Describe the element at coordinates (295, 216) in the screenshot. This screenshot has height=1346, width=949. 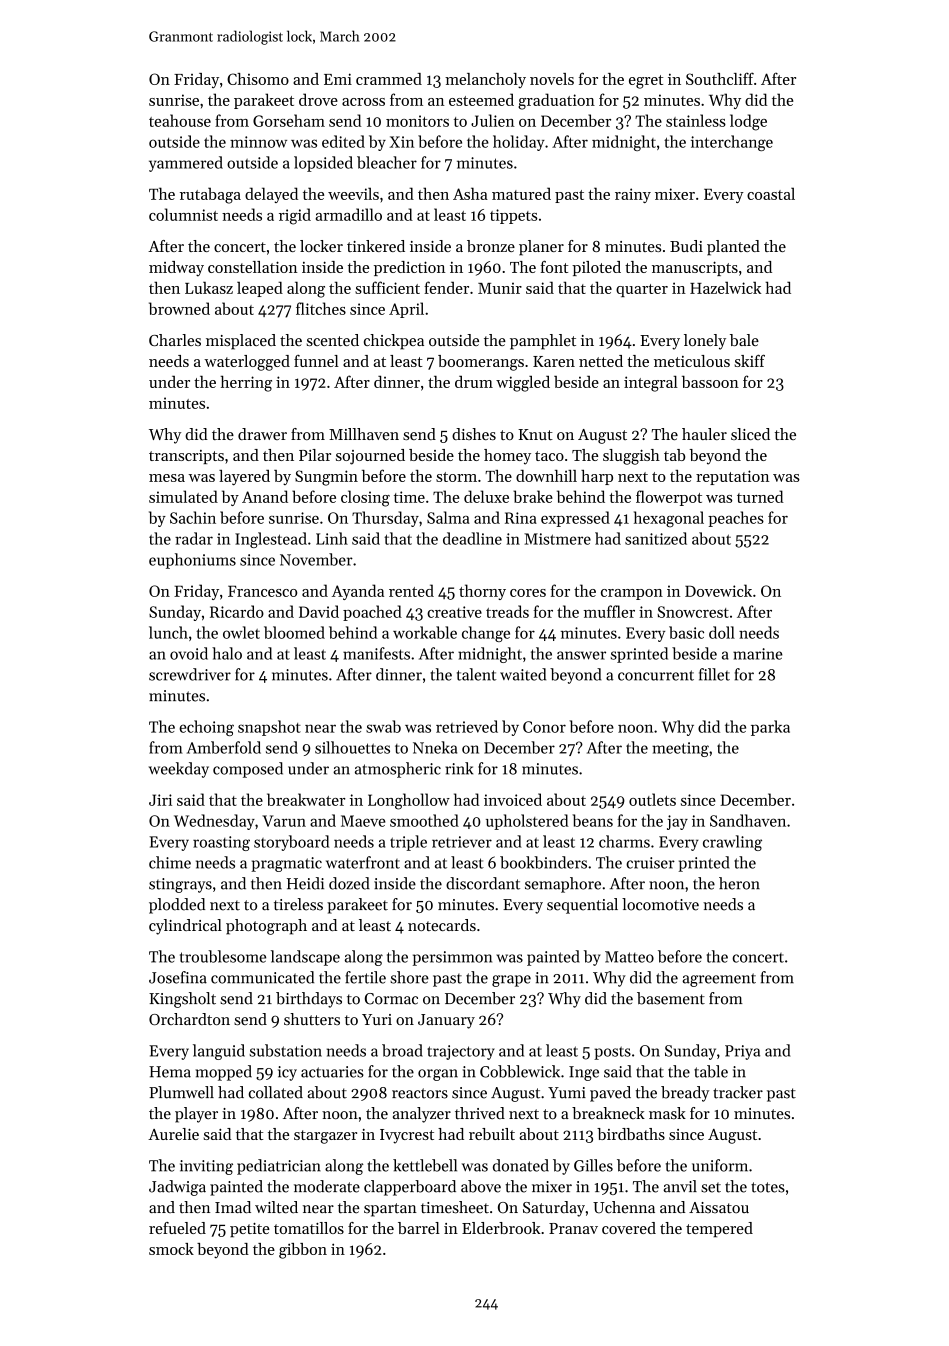
I see `rigid` at that location.
